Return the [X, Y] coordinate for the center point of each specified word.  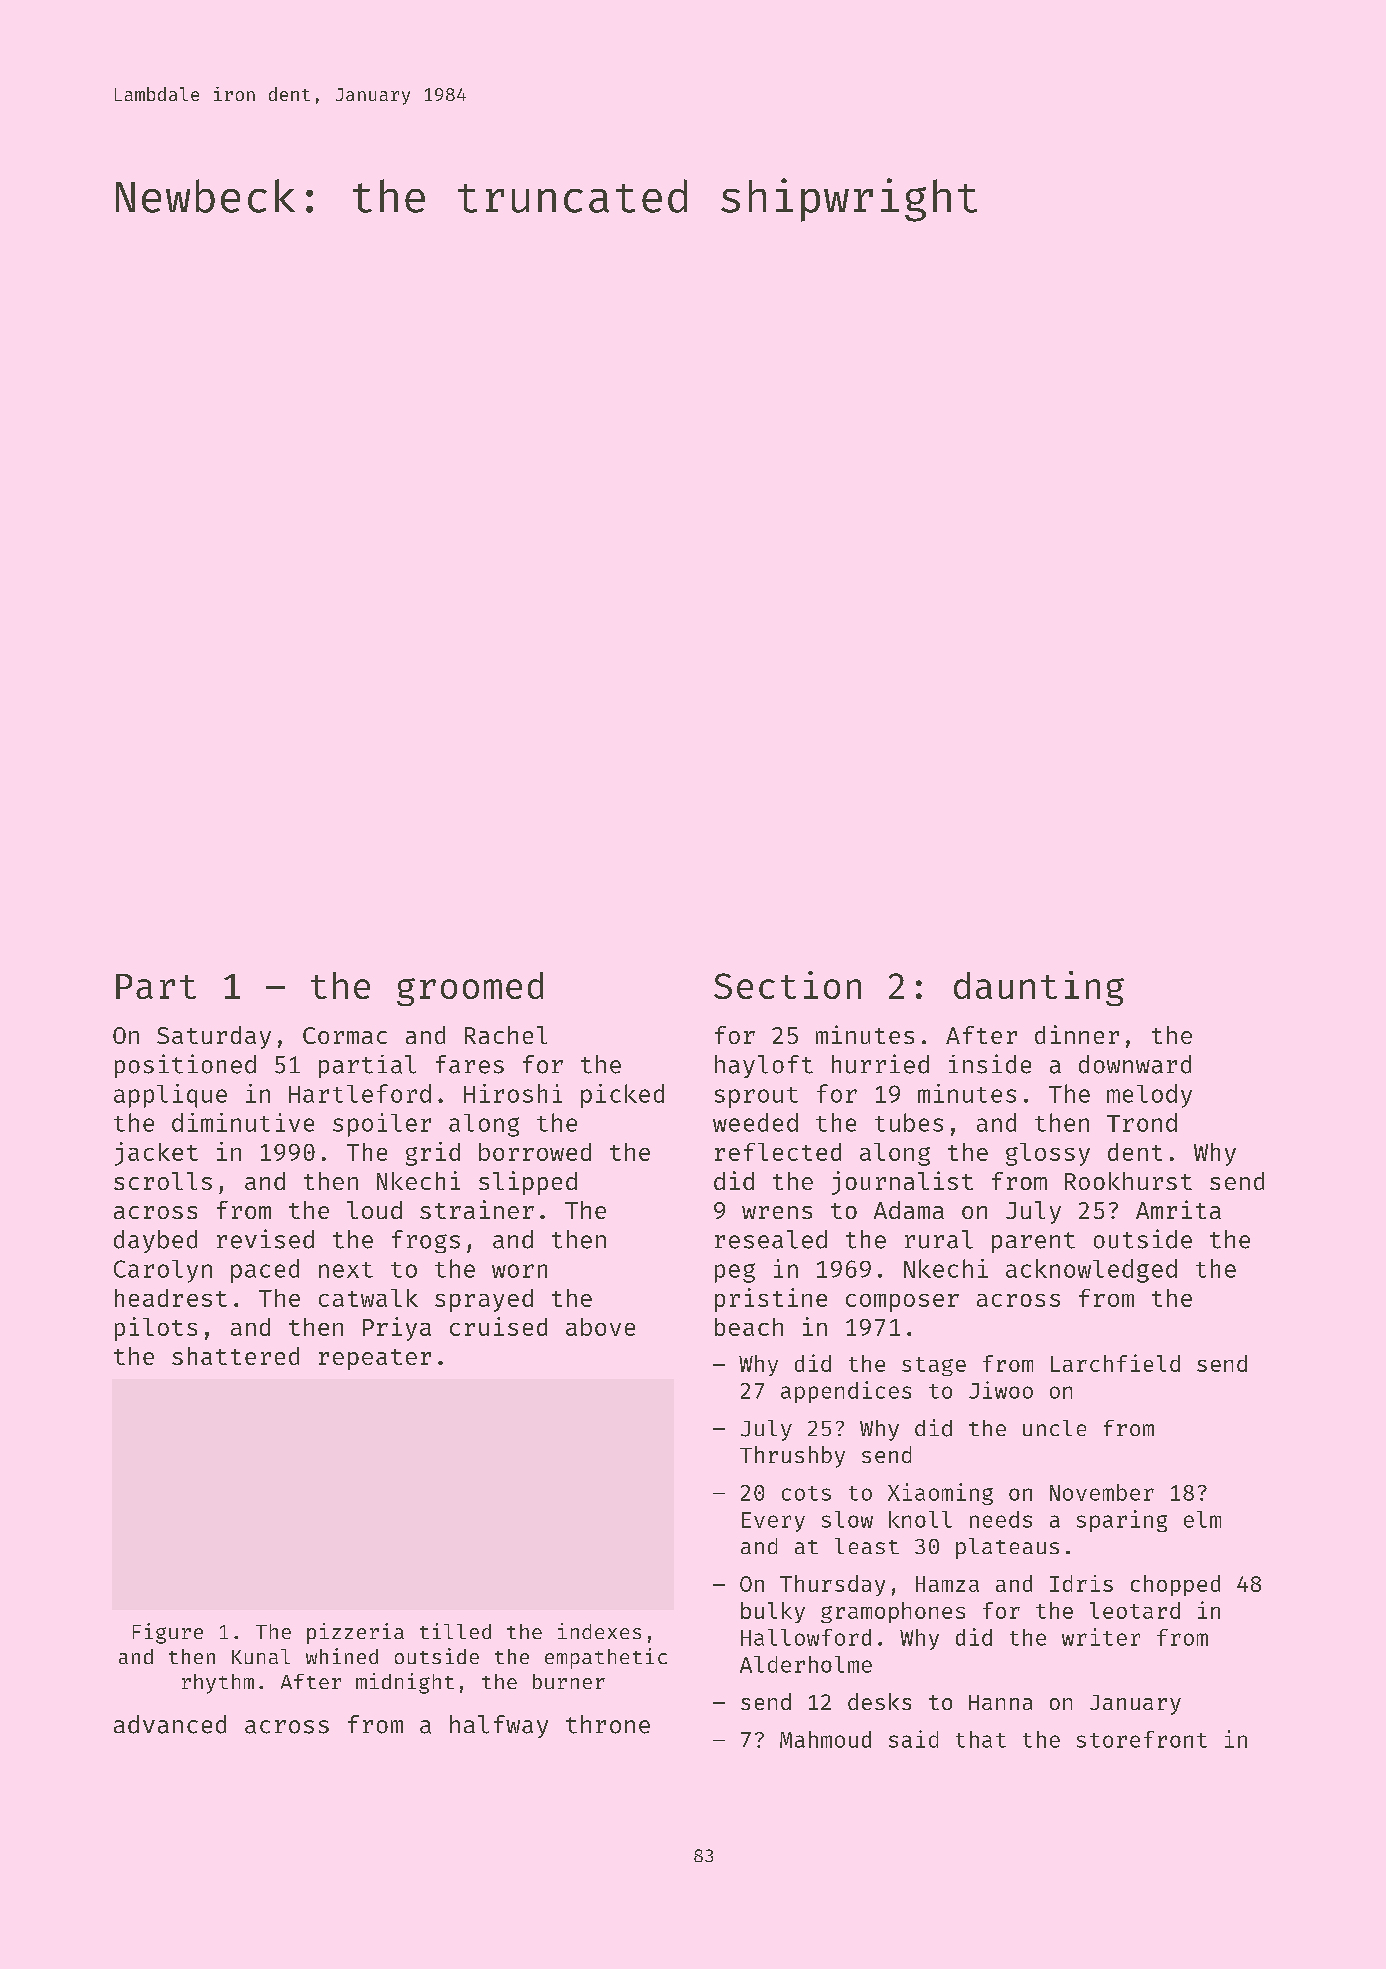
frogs [426, 1241]
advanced [170, 1724]
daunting [1039, 988]
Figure [168, 1633]
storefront [1142, 1739]
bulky [773, 1612]
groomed [470, 989]
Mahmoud [825, 1739]
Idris [1081, 1583]
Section [787, 985]
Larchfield [1115, 1363]
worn [519, 1271]
